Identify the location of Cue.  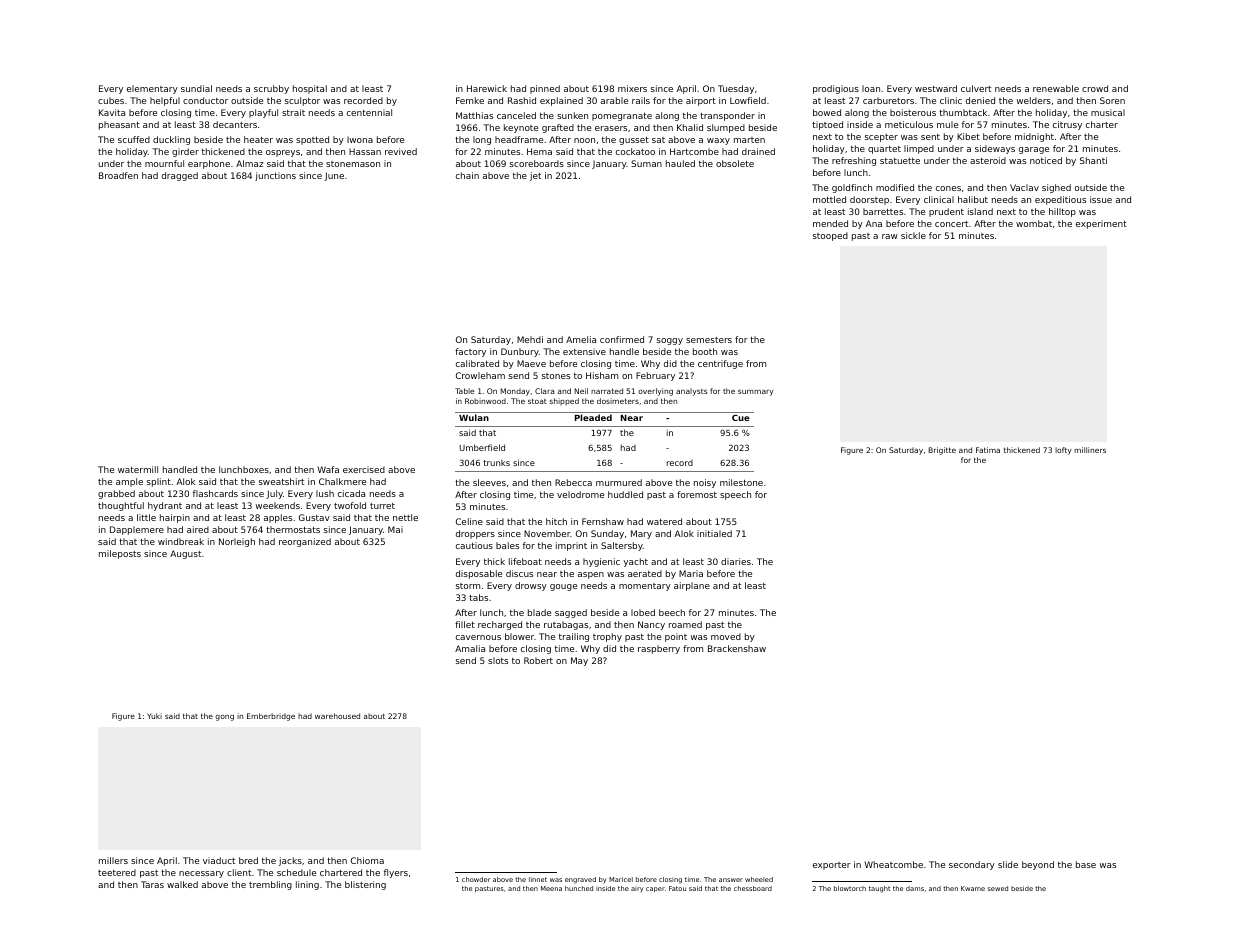
(741, 417).
